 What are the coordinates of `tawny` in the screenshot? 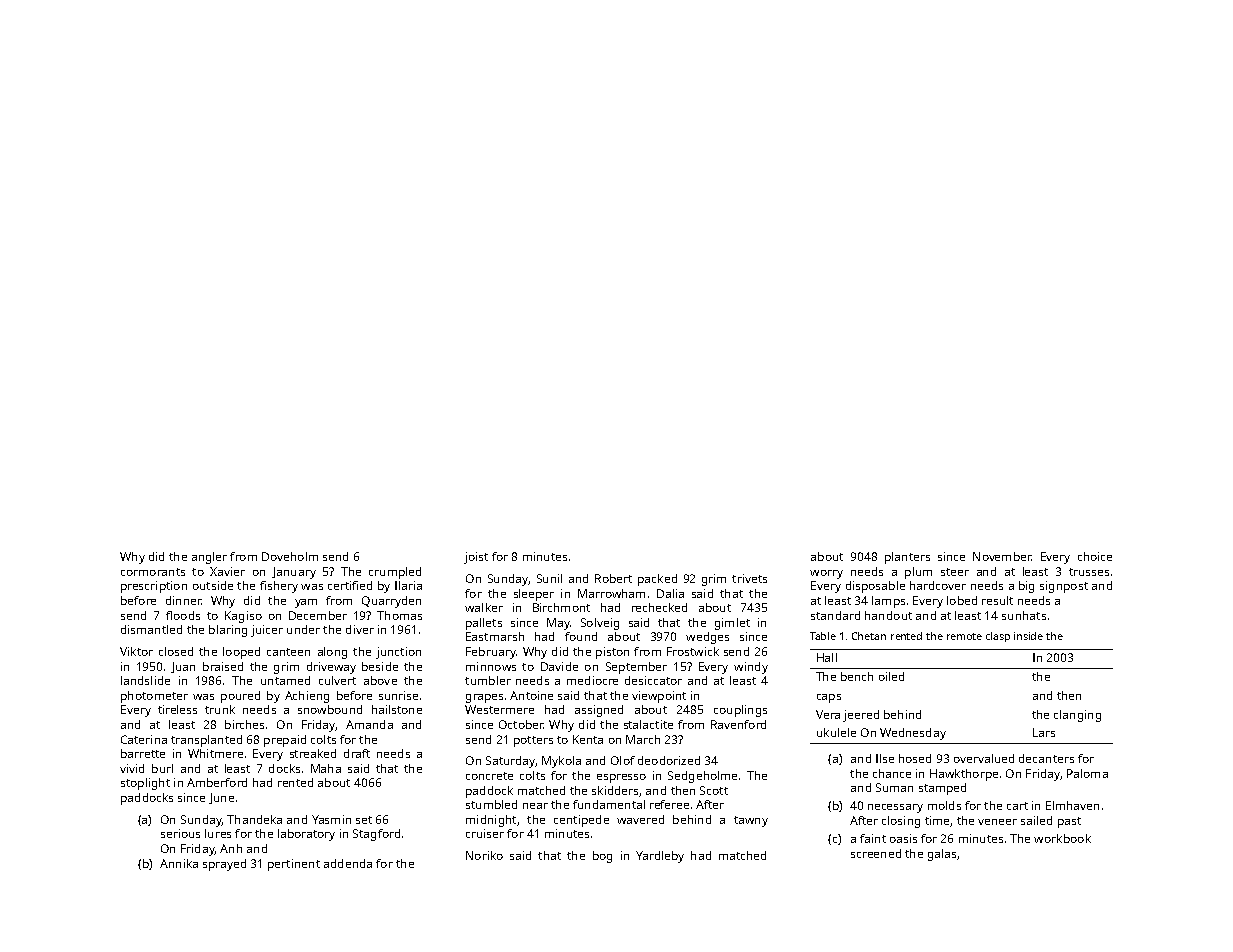 It's located at (751, 821).
